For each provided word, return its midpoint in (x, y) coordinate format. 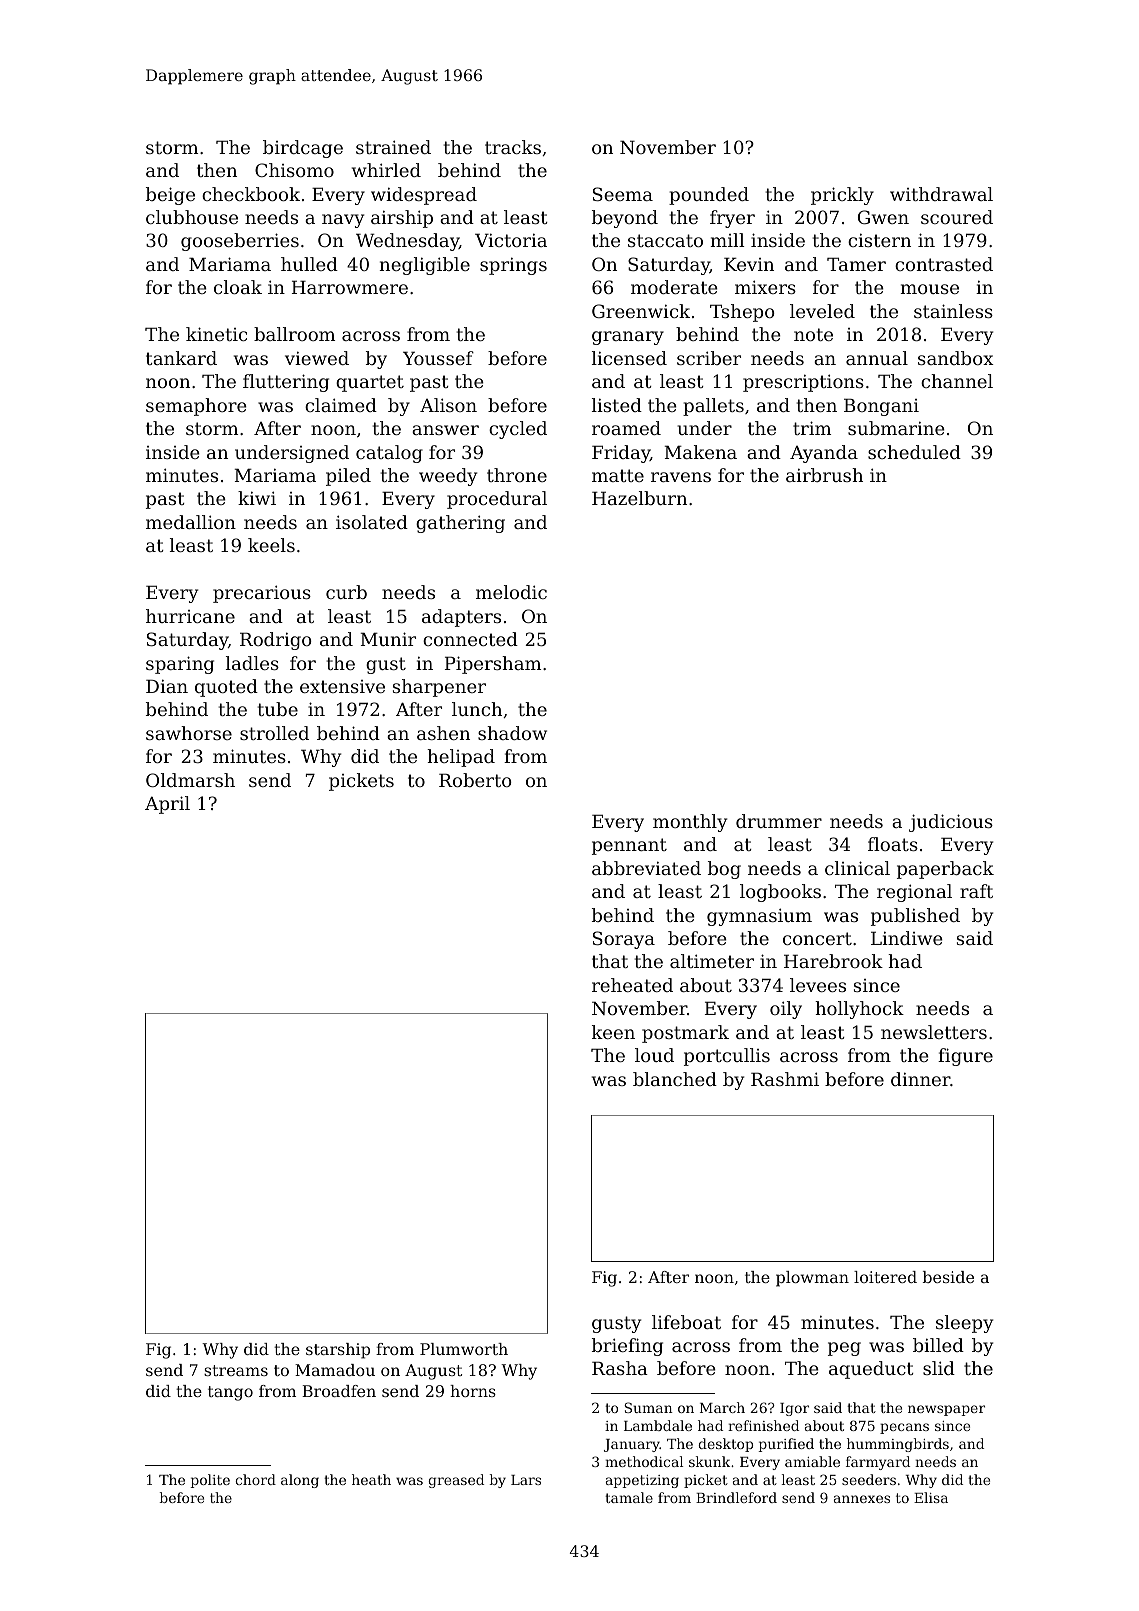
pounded (709, 196)
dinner (921, 1079)
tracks (513, 147)
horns (473, 1391)
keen (613, 1032)
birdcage (303, 149)
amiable (812, 1461)
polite (210, 1481)
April (167, 805)
